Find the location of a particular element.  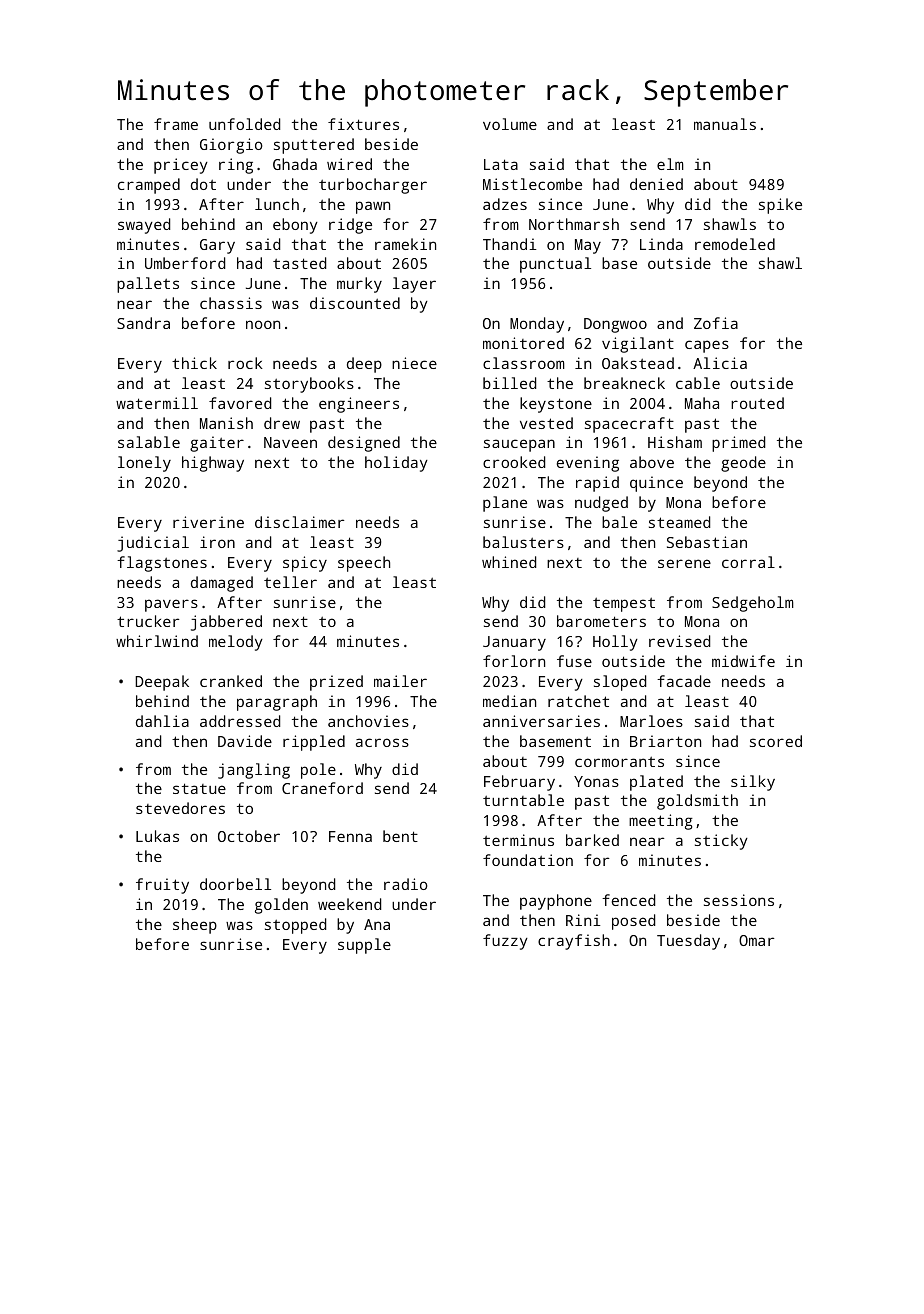

Naveen is located at coordinates (290, 442).
